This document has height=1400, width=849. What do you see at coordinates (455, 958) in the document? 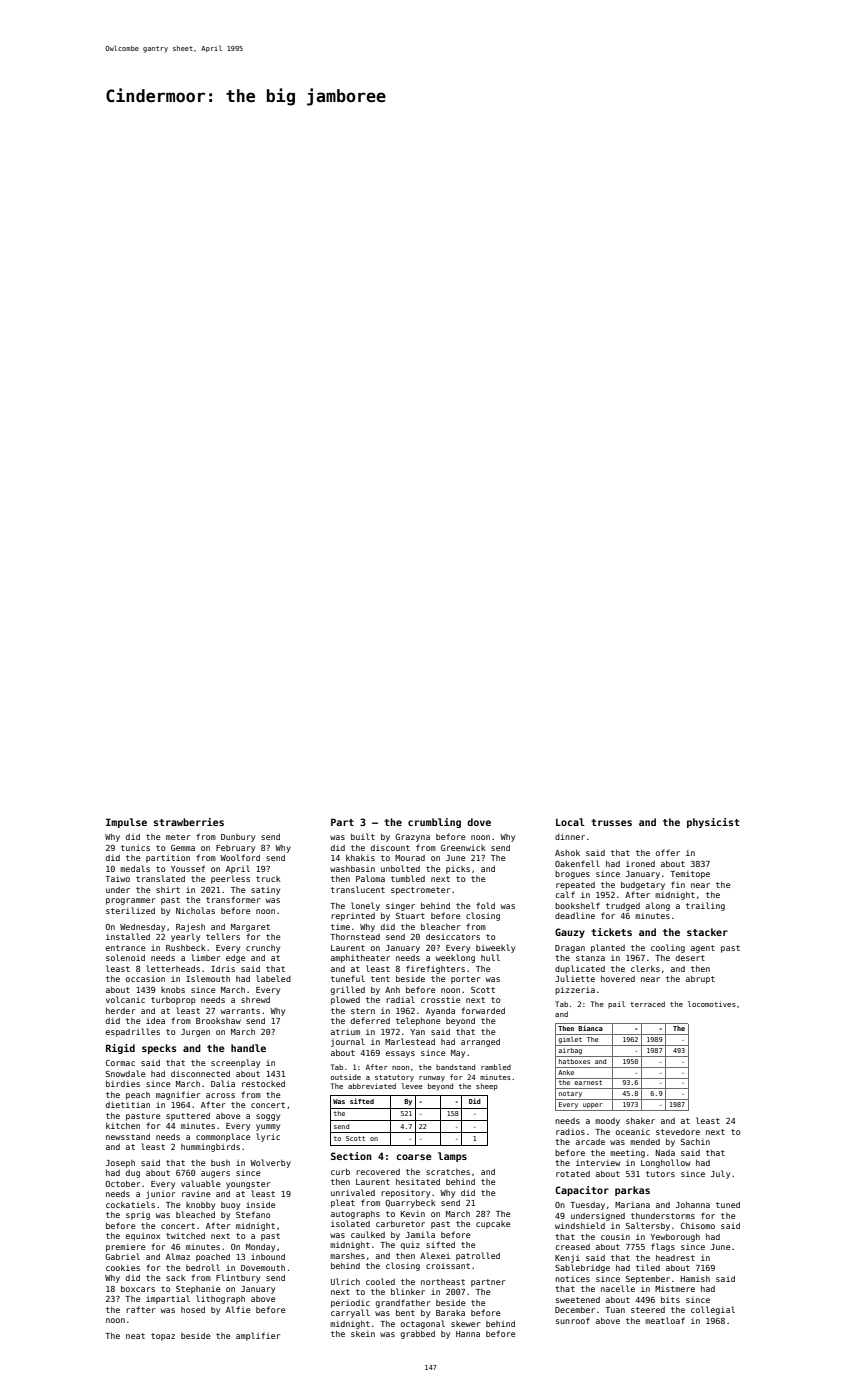
I see `weeklong` at bounding box center [455, 958].
